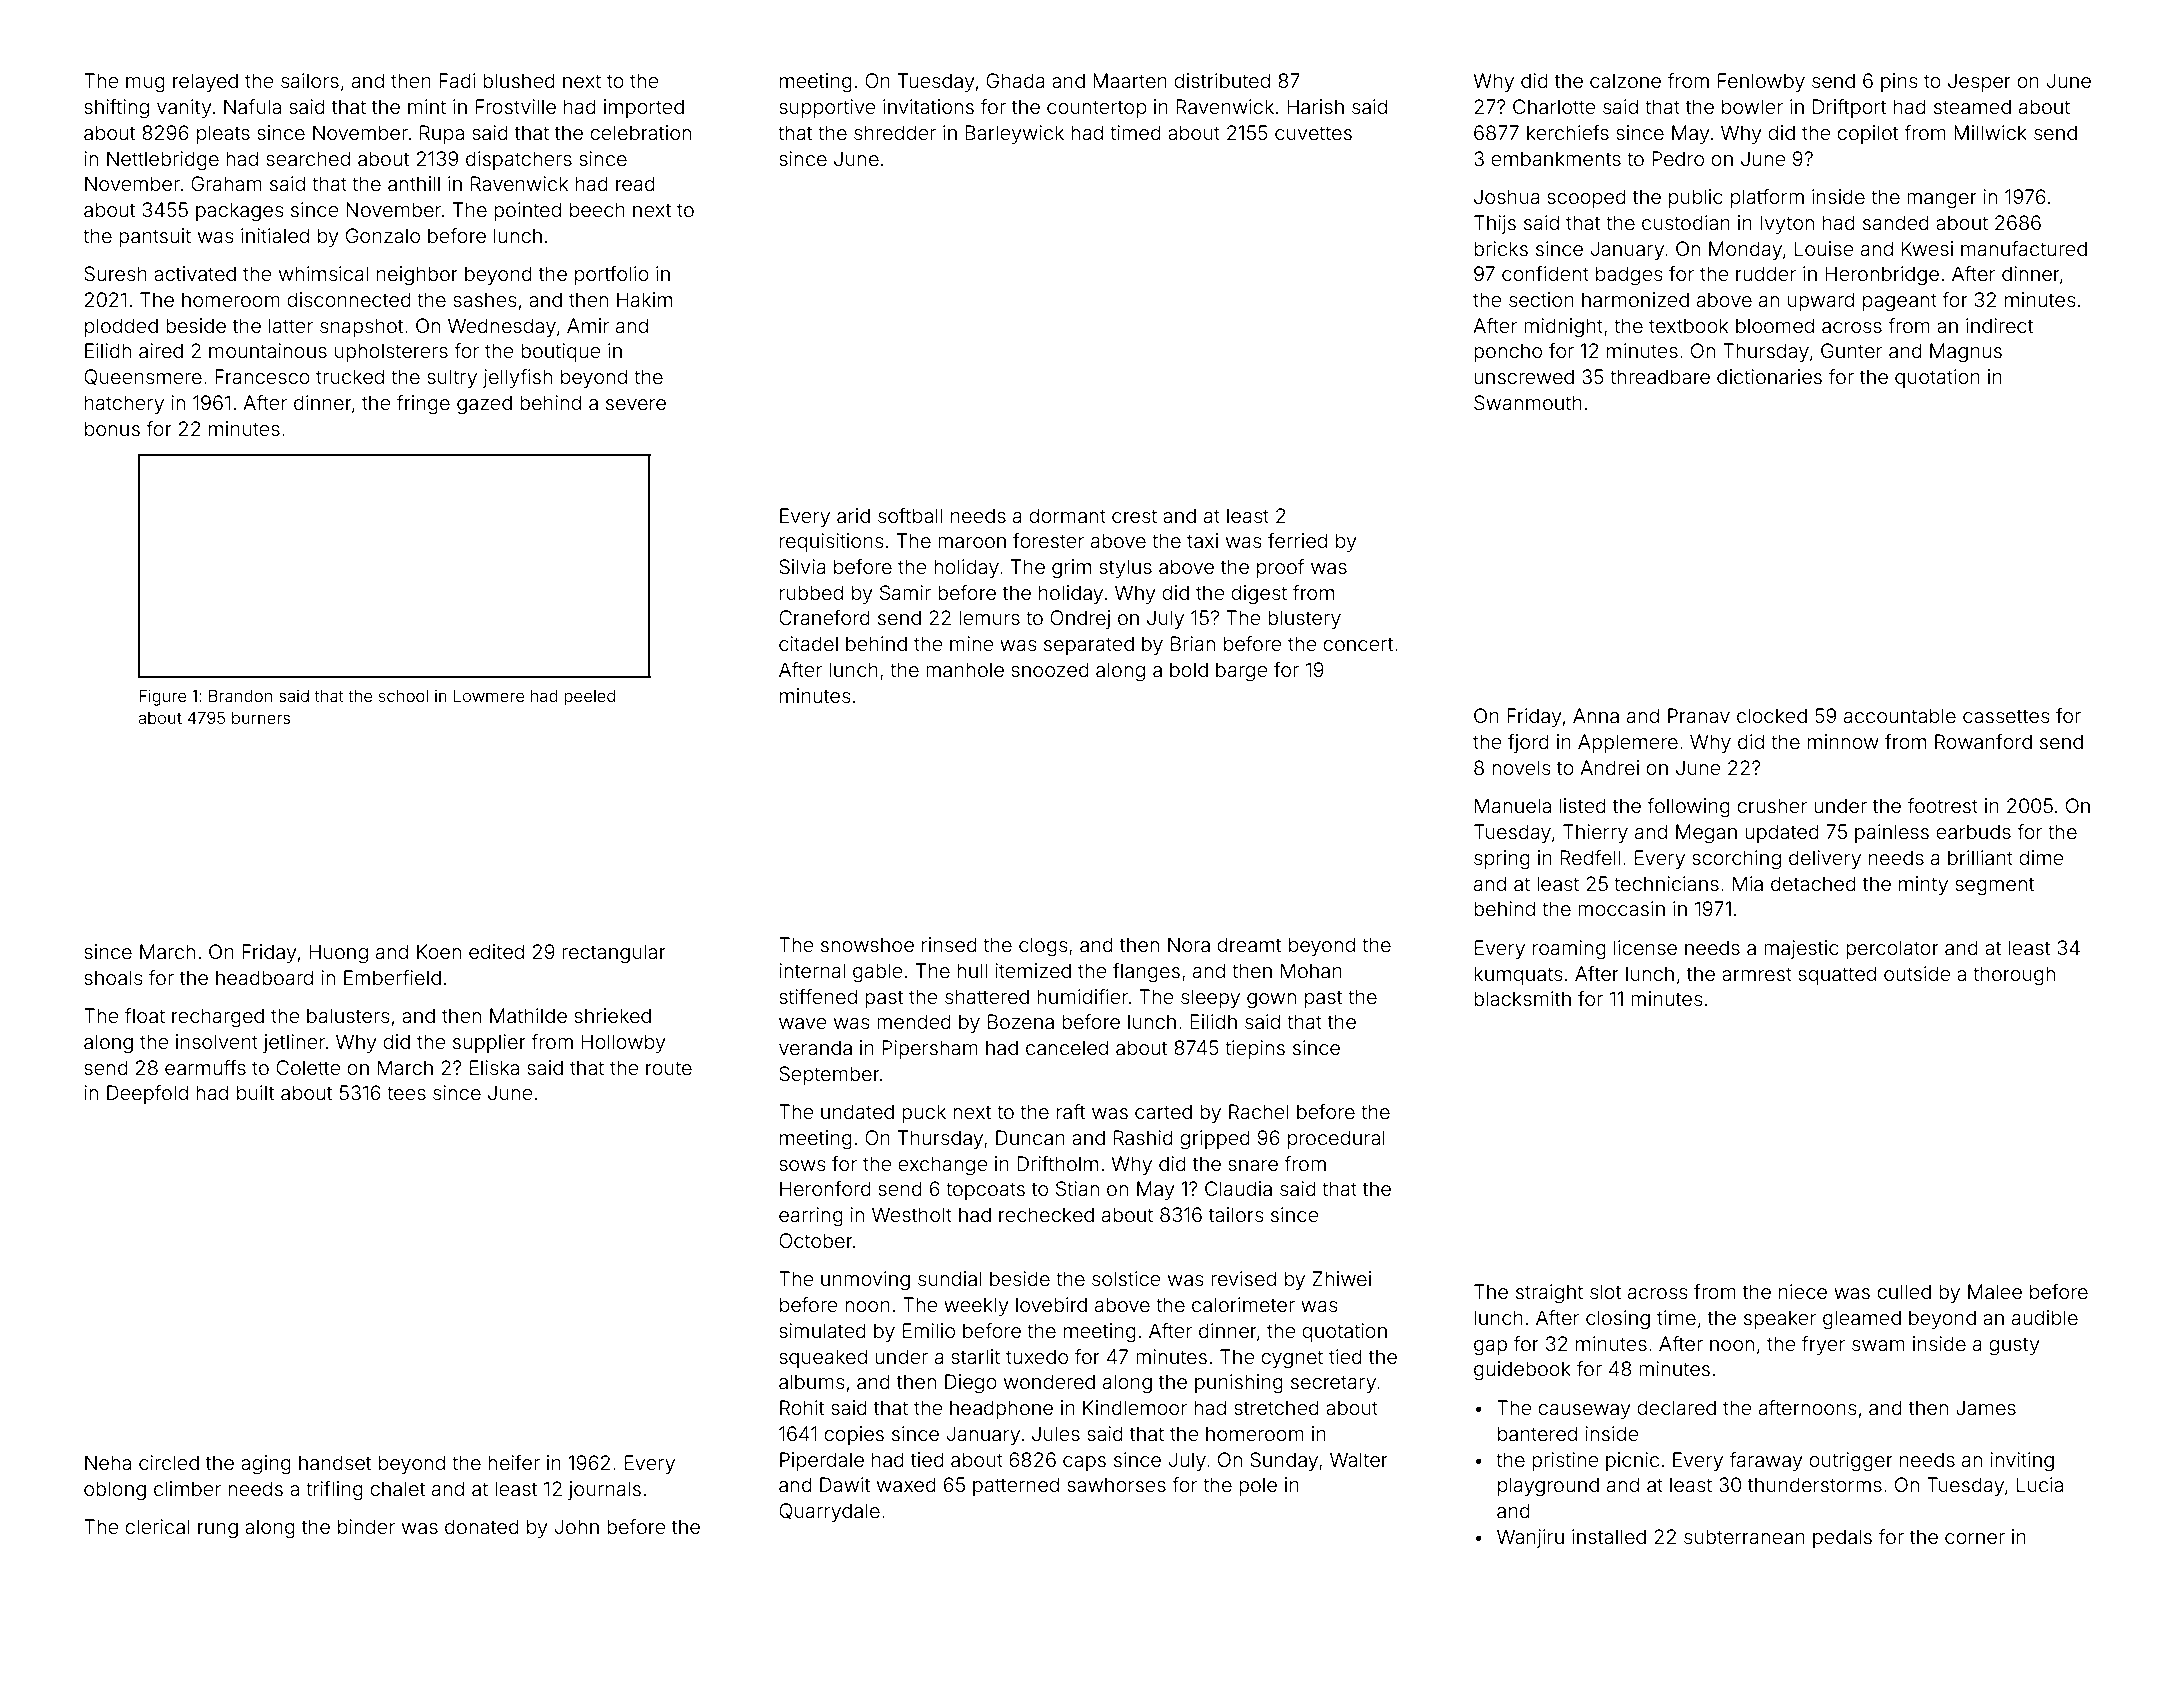 This image has width=2178, height=1683. What do you see at coordinates (1995, 1291) in the image?
I see `Malee` at bounding box center [1995, 1291].
